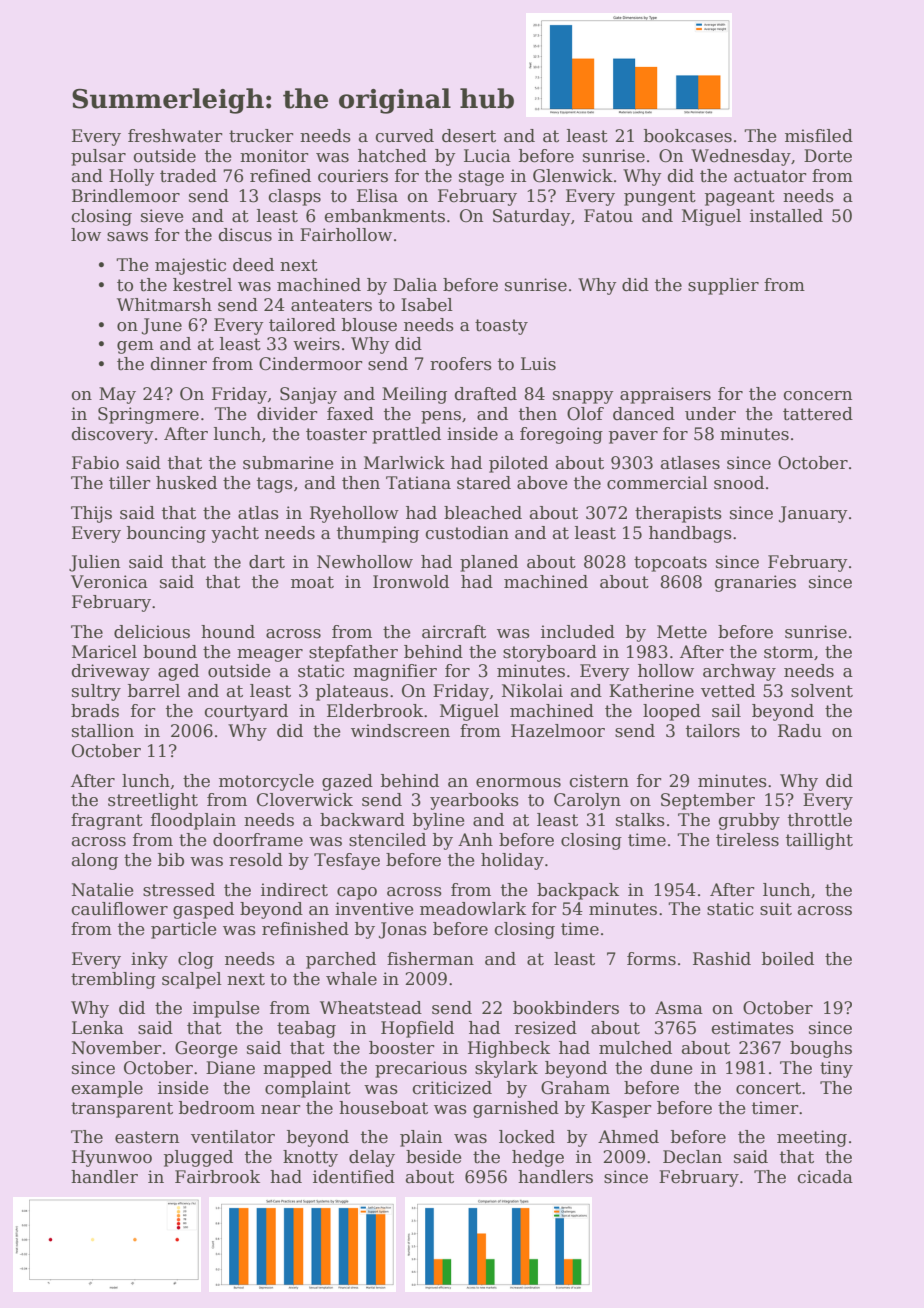  What do you see at coordinates (400, 731) in the image?
I see `windscreen` at bounding box center [400, 731].
